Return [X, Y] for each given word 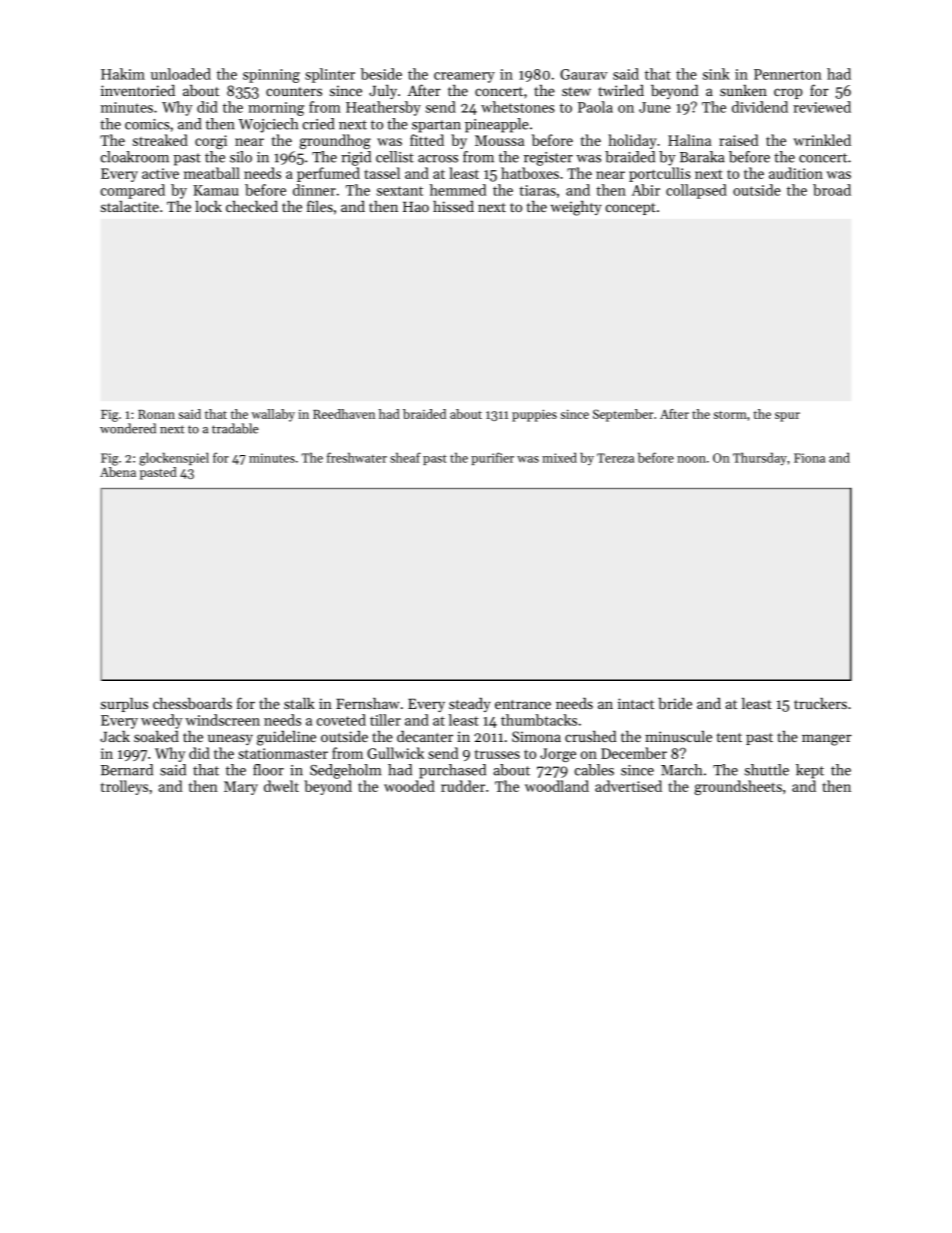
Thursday [760, 459]
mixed [559, 457]
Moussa [499, 140]
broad [832, 190]
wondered [128, 428]
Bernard [127, 770]
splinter [330, 75]
